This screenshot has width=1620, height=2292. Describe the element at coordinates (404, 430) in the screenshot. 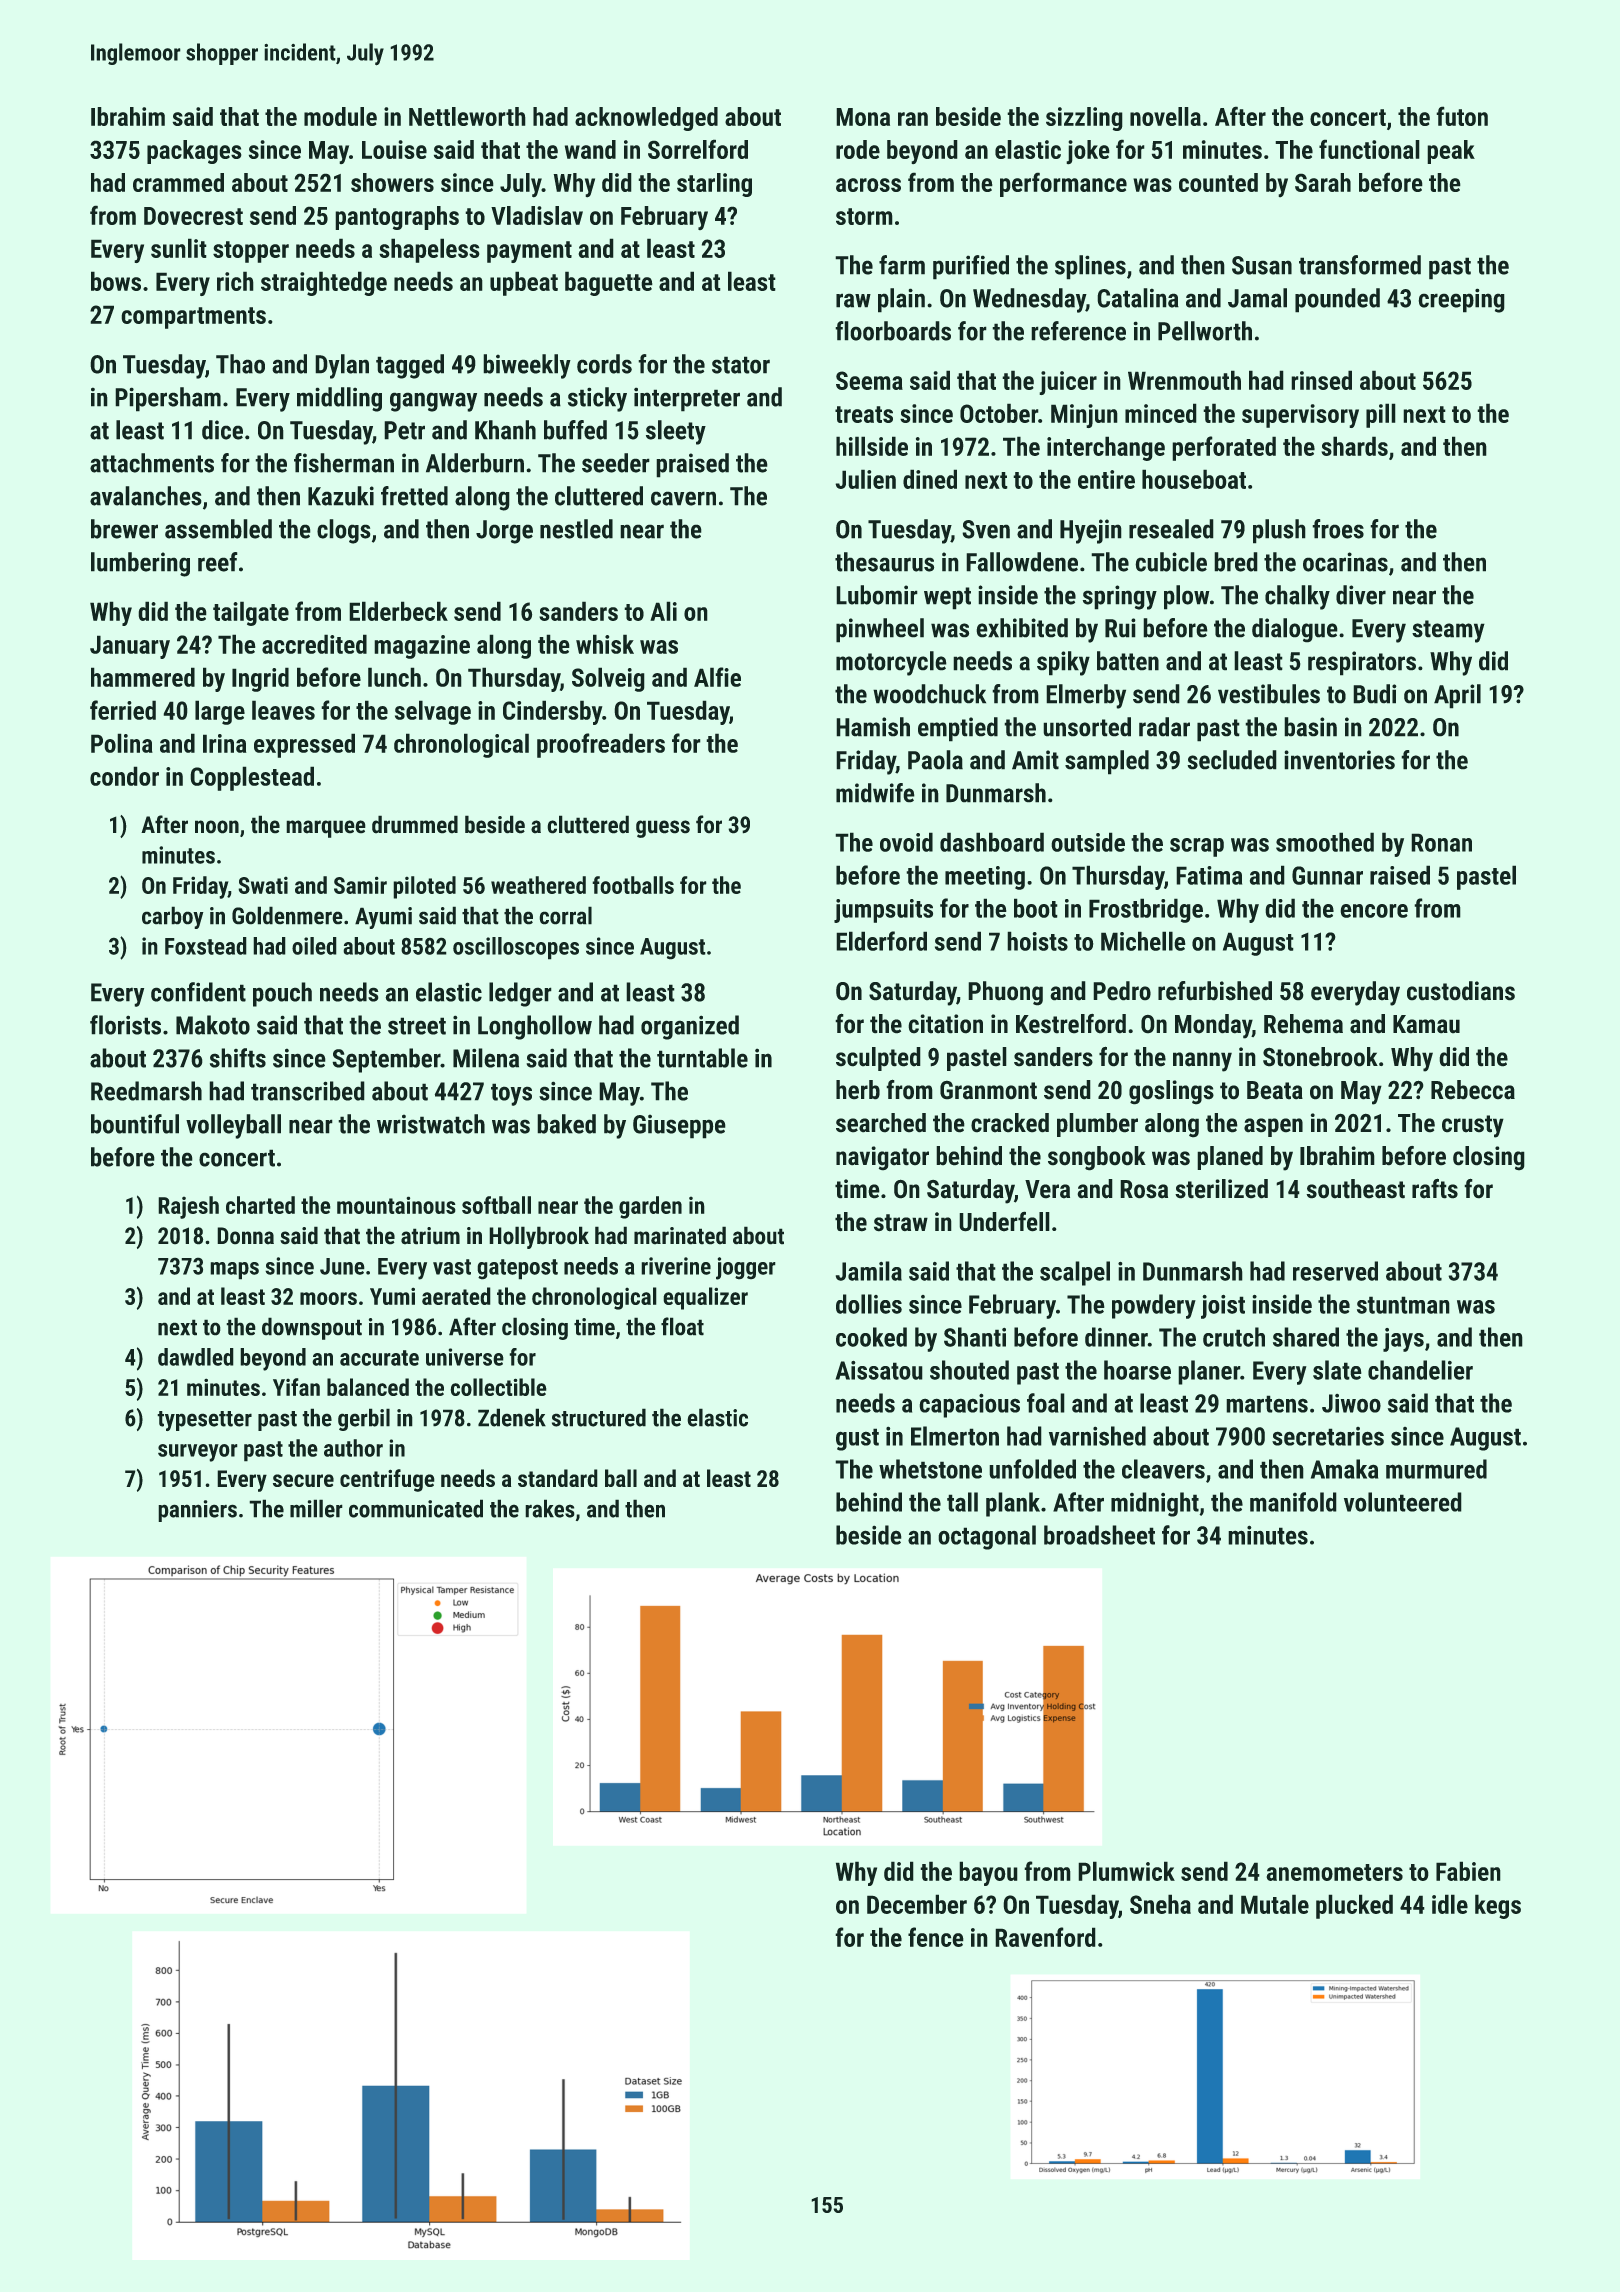

I see `Petr` at that location.
